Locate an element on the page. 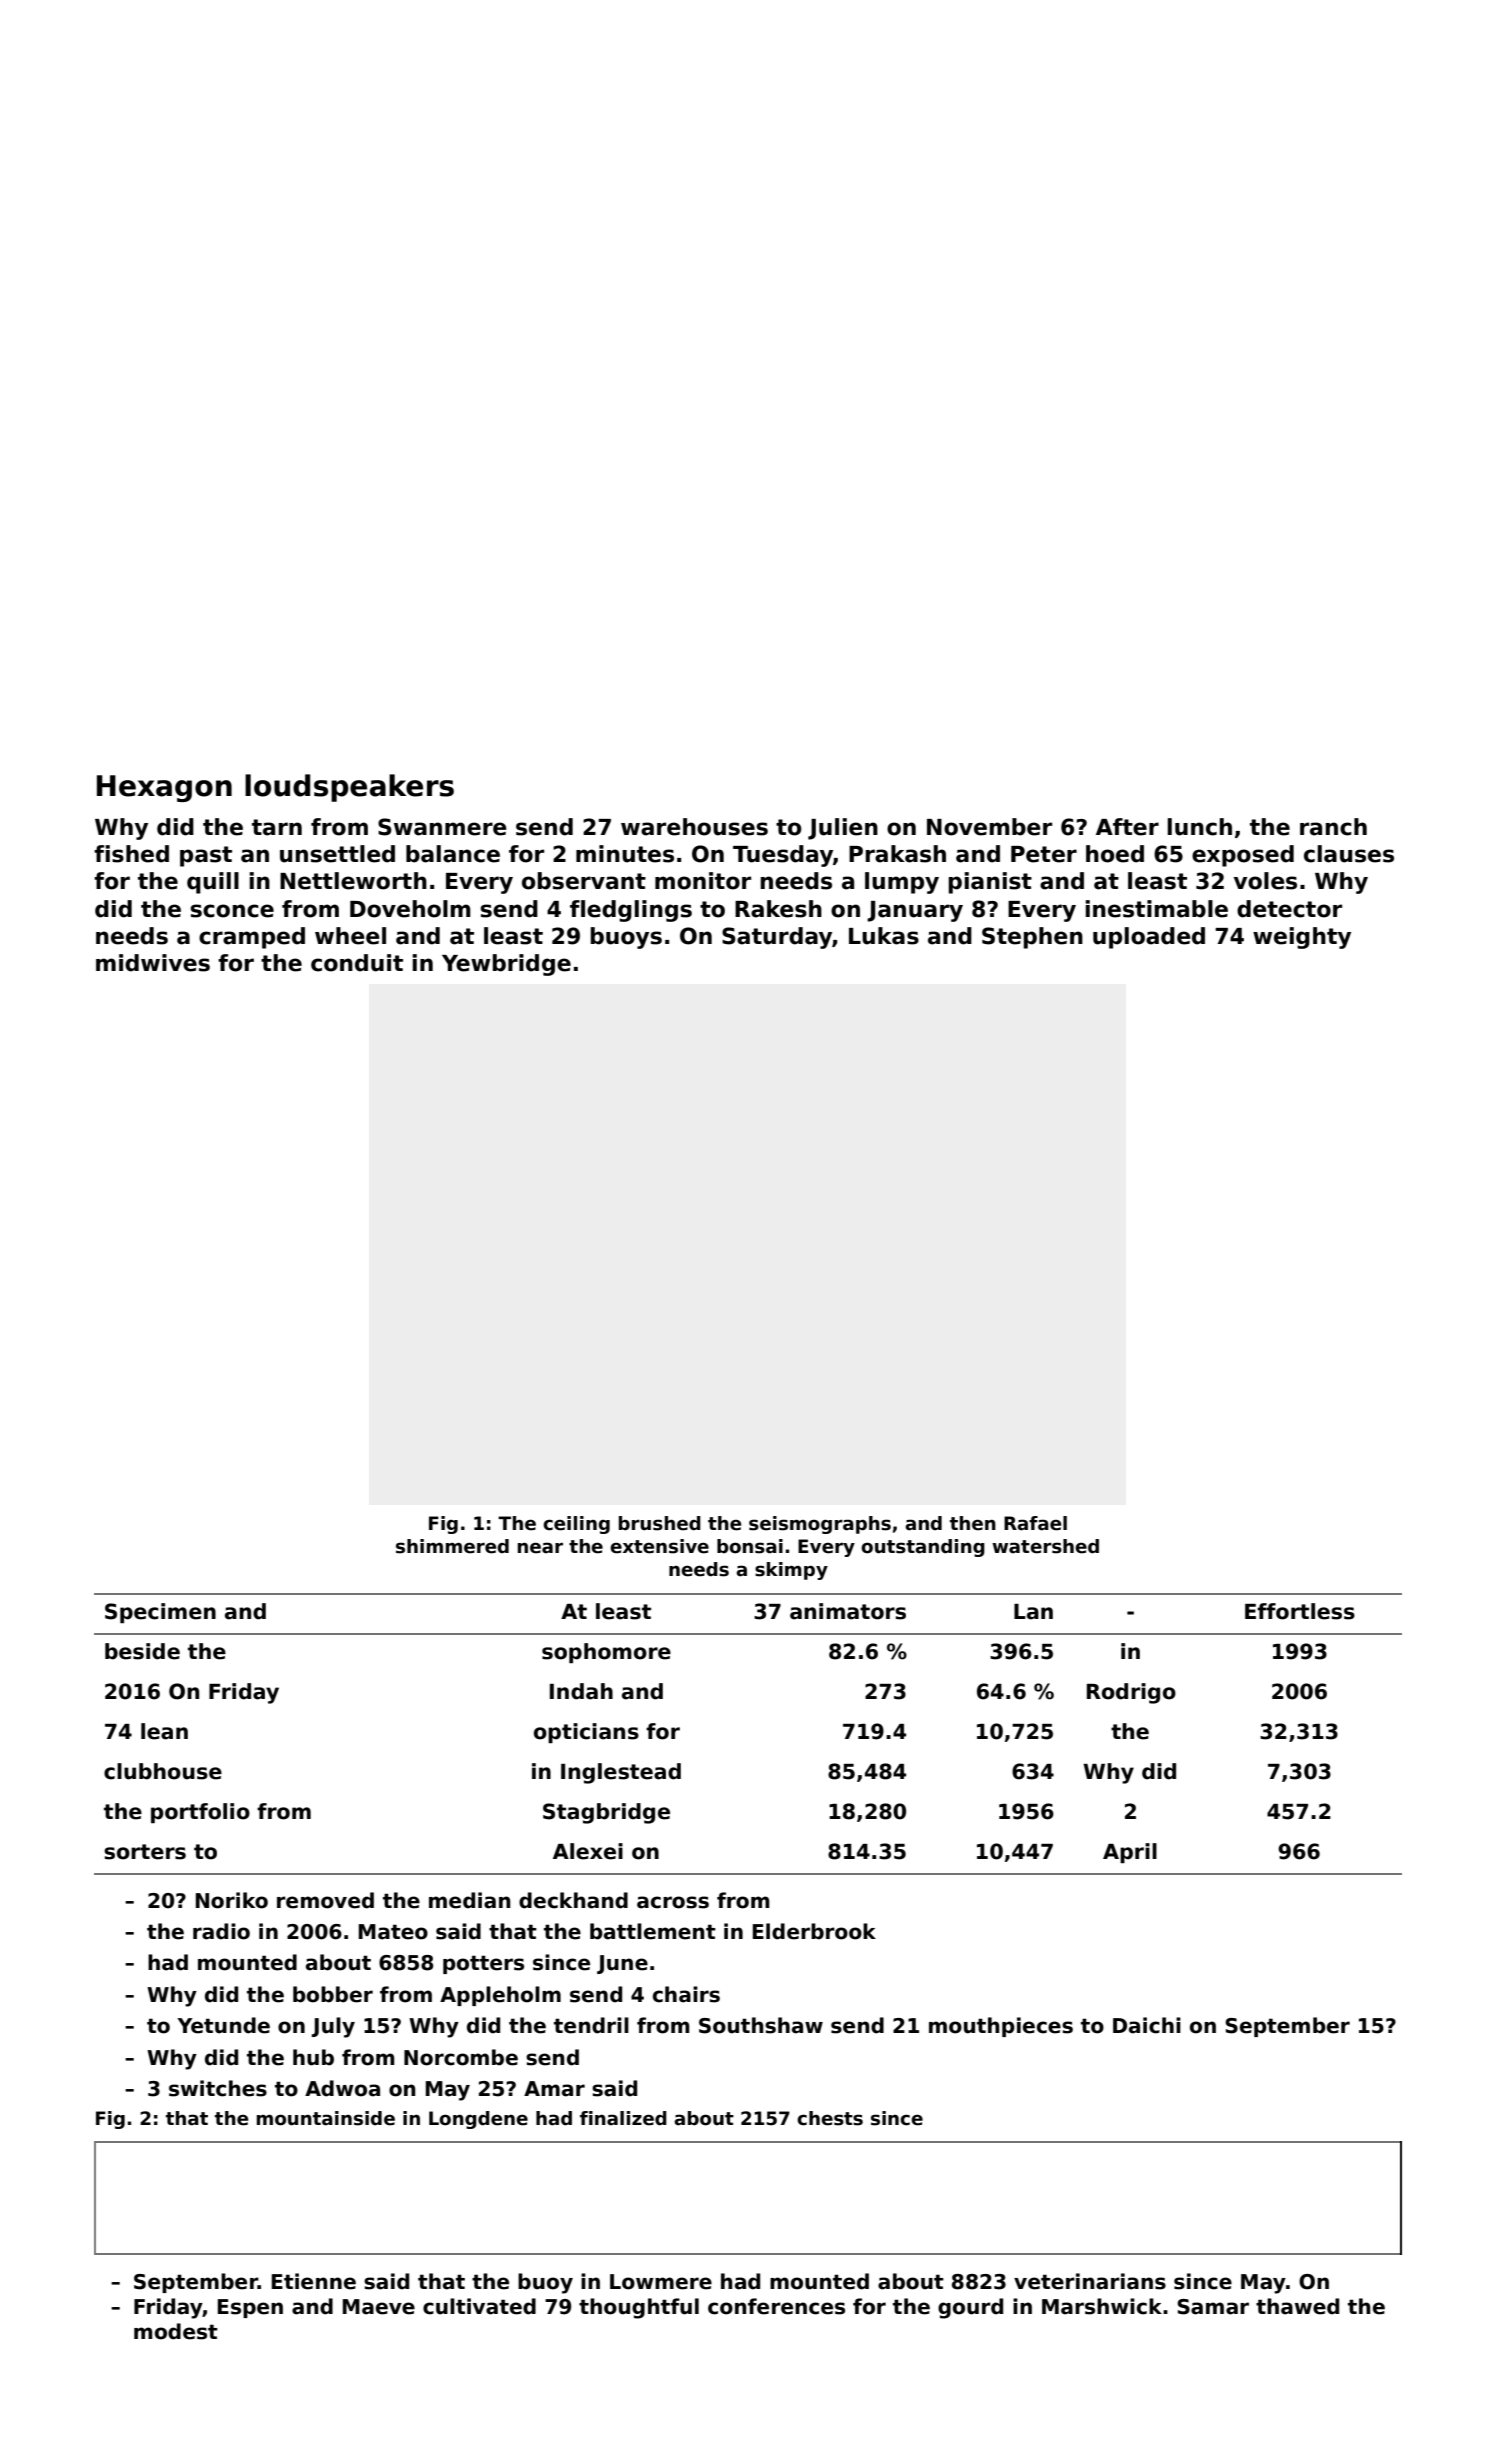  modest is located at coordinates (176, 2331).
